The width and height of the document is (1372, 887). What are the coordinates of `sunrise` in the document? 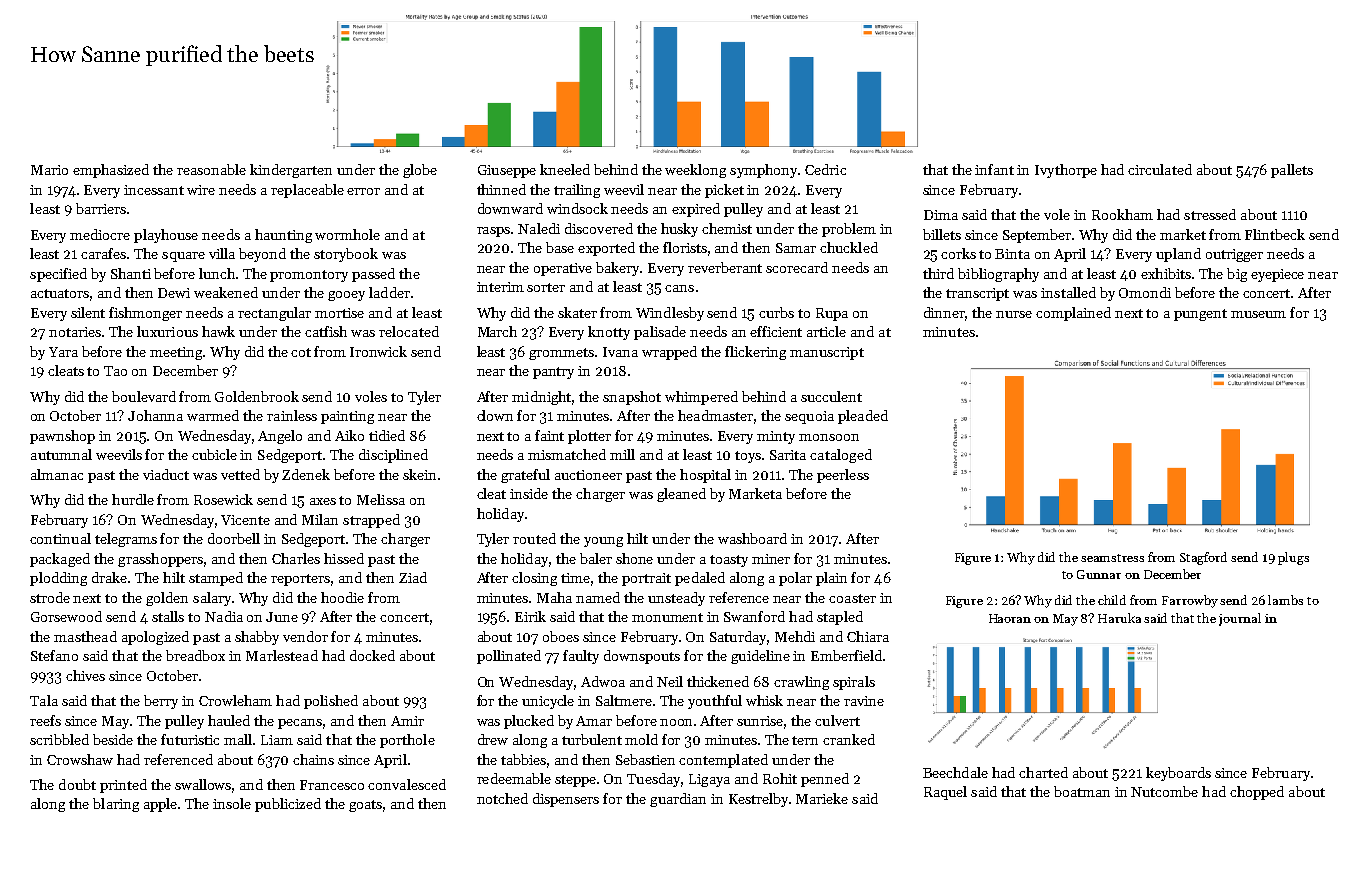 It's located at (761, 722).
